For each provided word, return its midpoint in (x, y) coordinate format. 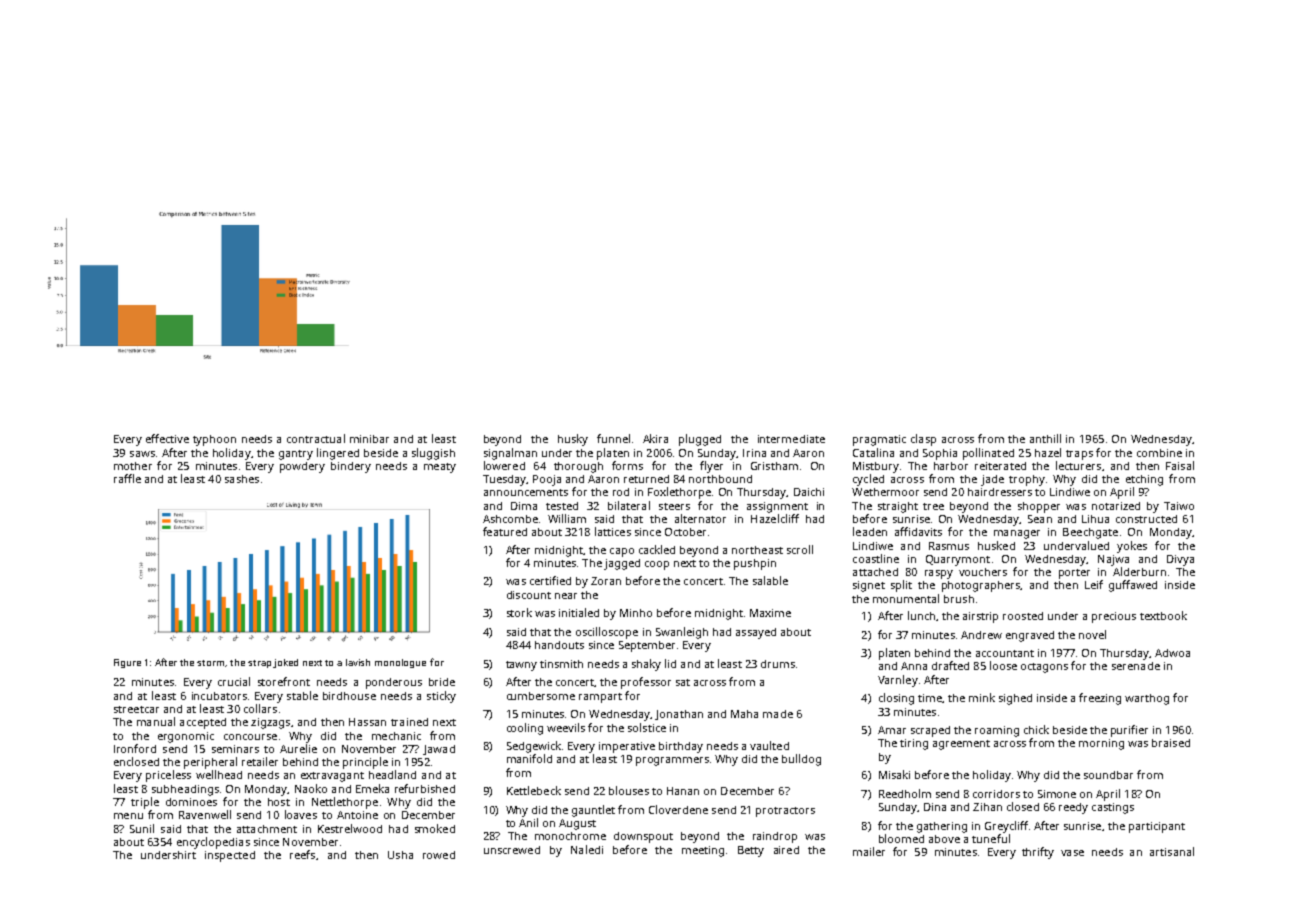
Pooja (547, 480)
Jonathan (679, 715)
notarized (1116, 506)
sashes (242, 479)
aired (786, 850)
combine (1159, 453)
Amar (892, 730)
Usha (400, 855)
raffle (127, 478)
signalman (510, 454)
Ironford (135, 748)
